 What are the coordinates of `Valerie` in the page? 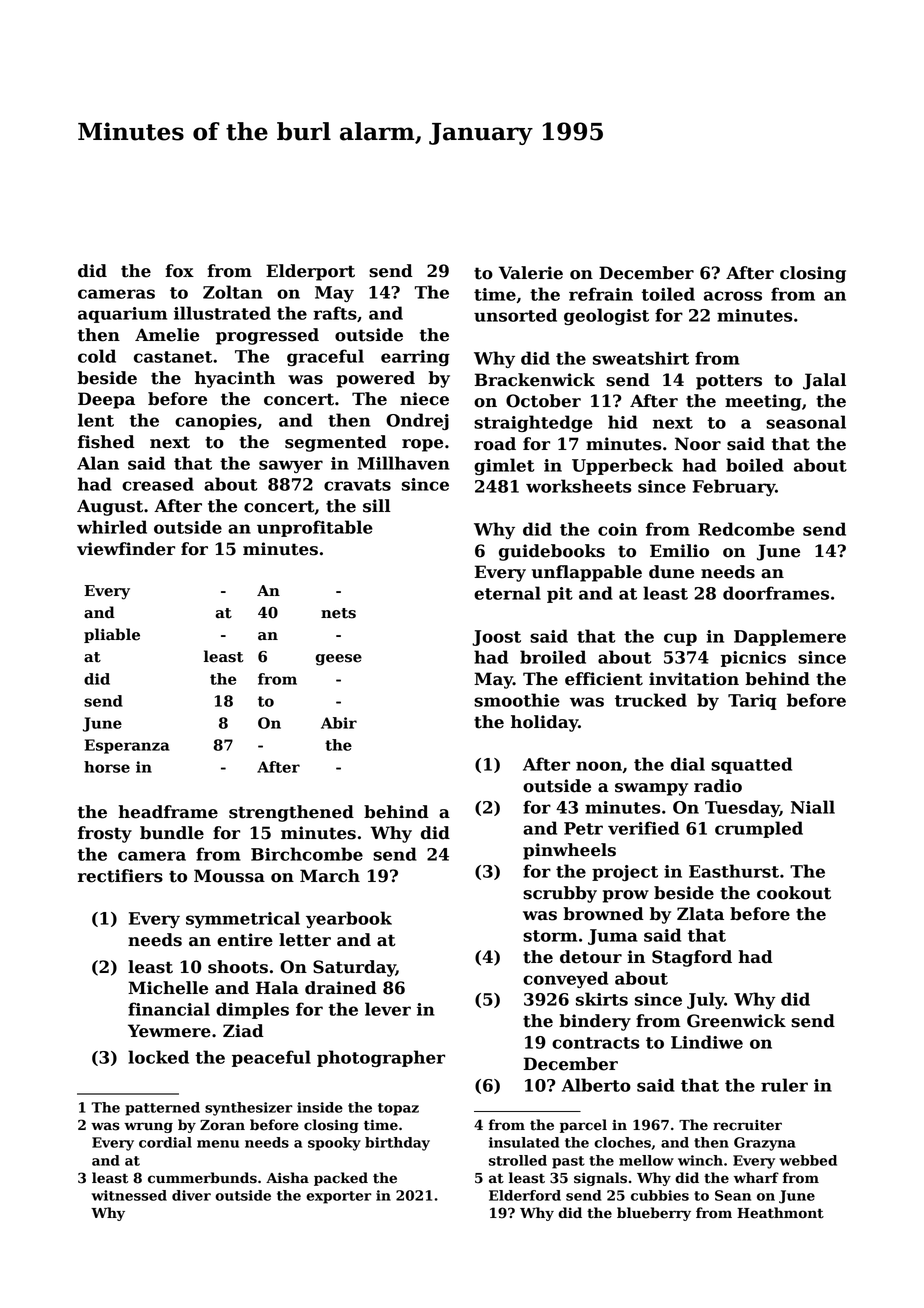 It's located at (531, 273).
